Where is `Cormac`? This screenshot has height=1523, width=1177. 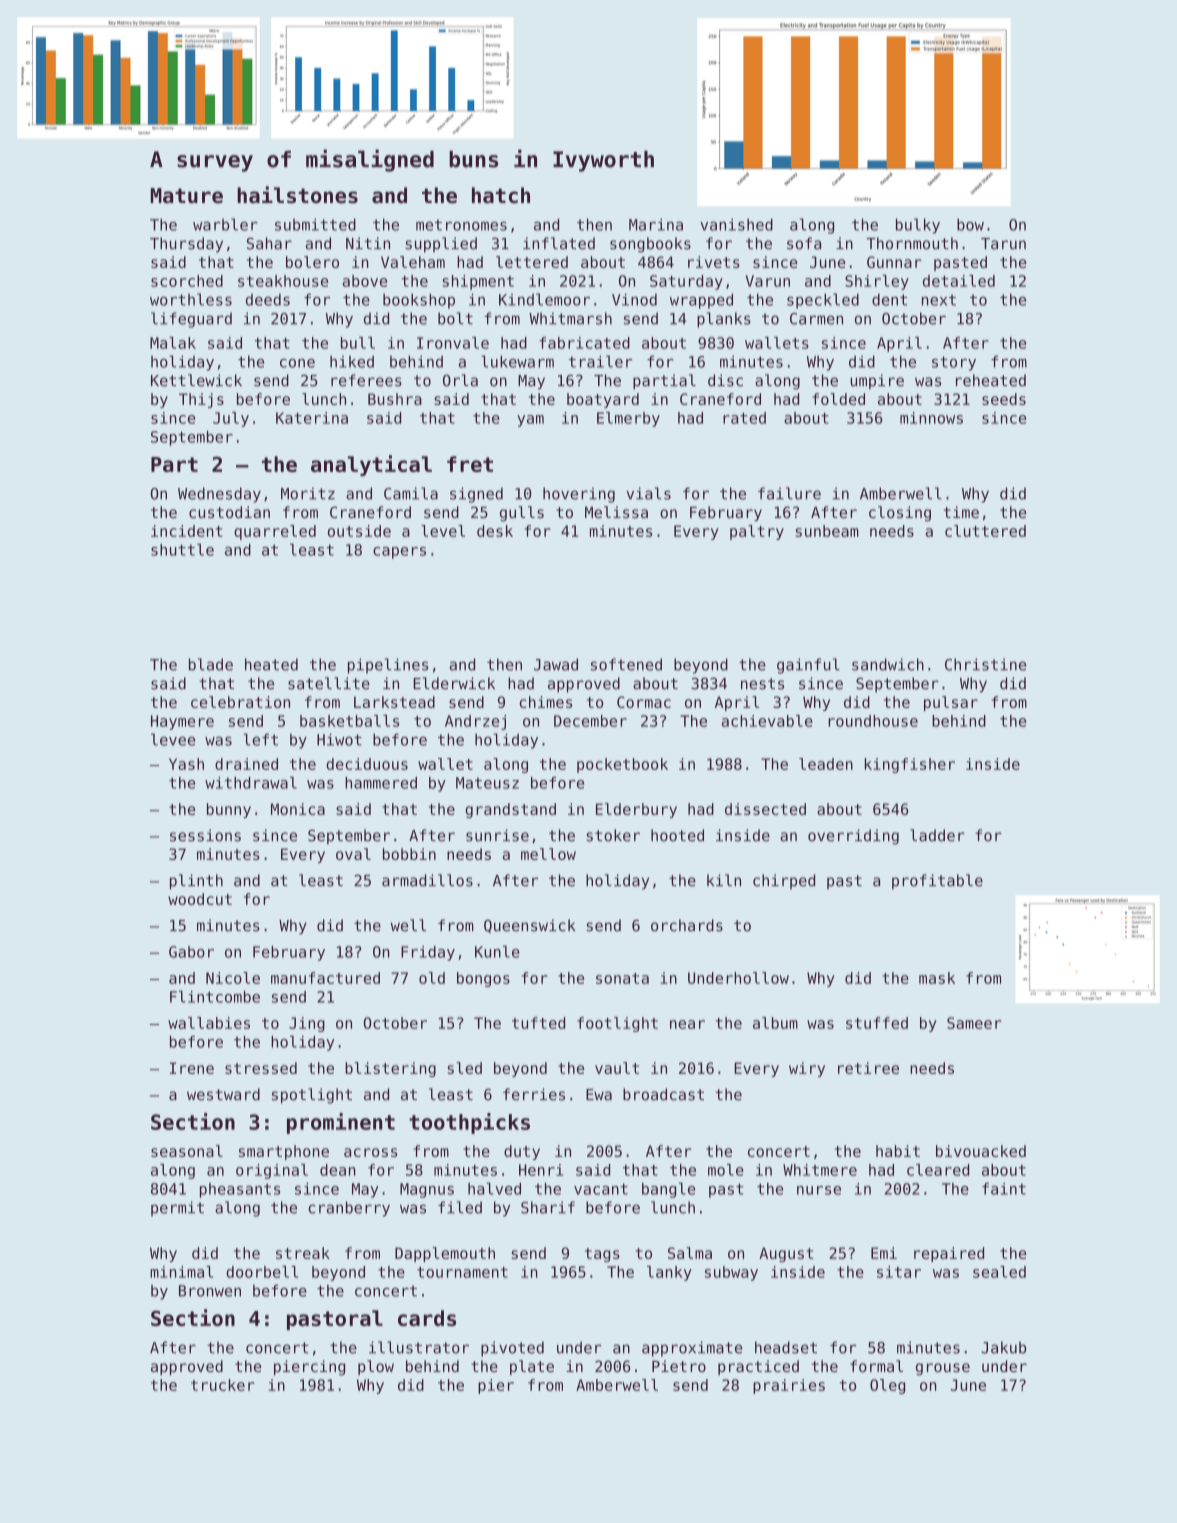
Cormac is located at coordinates (644, 702).
